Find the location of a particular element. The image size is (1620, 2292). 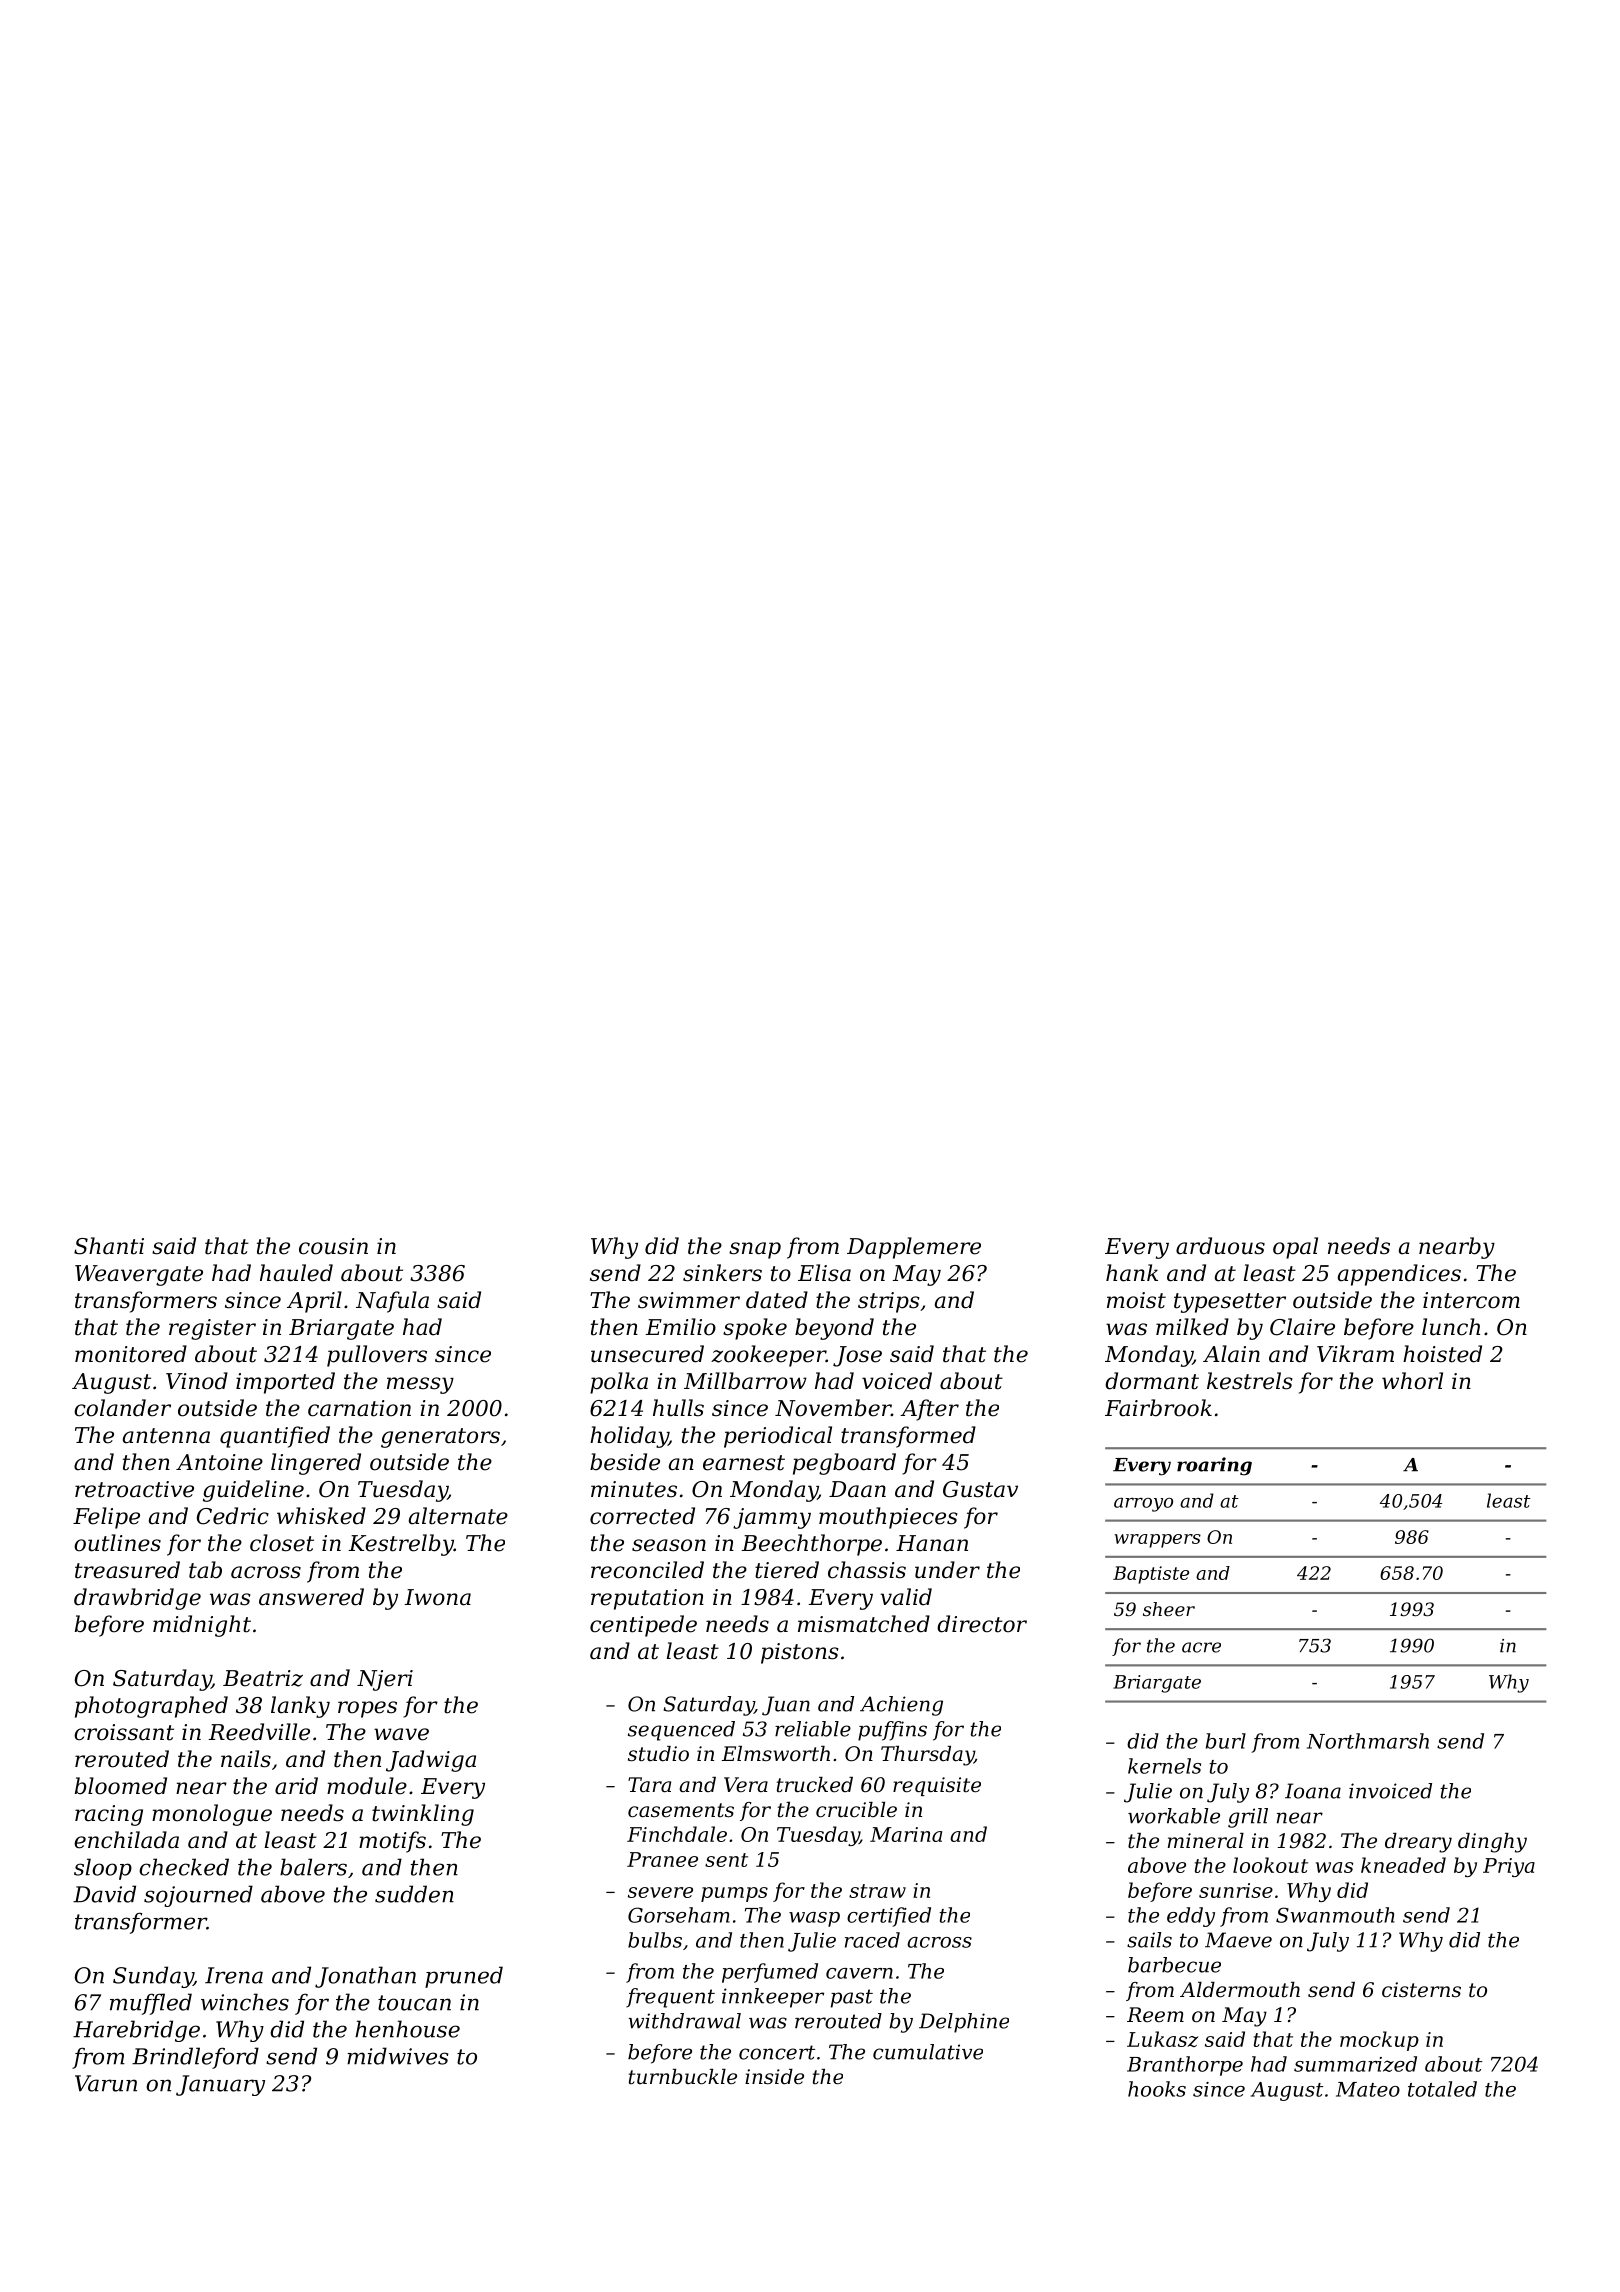

alternate is located at coordinates (458, 1516).
